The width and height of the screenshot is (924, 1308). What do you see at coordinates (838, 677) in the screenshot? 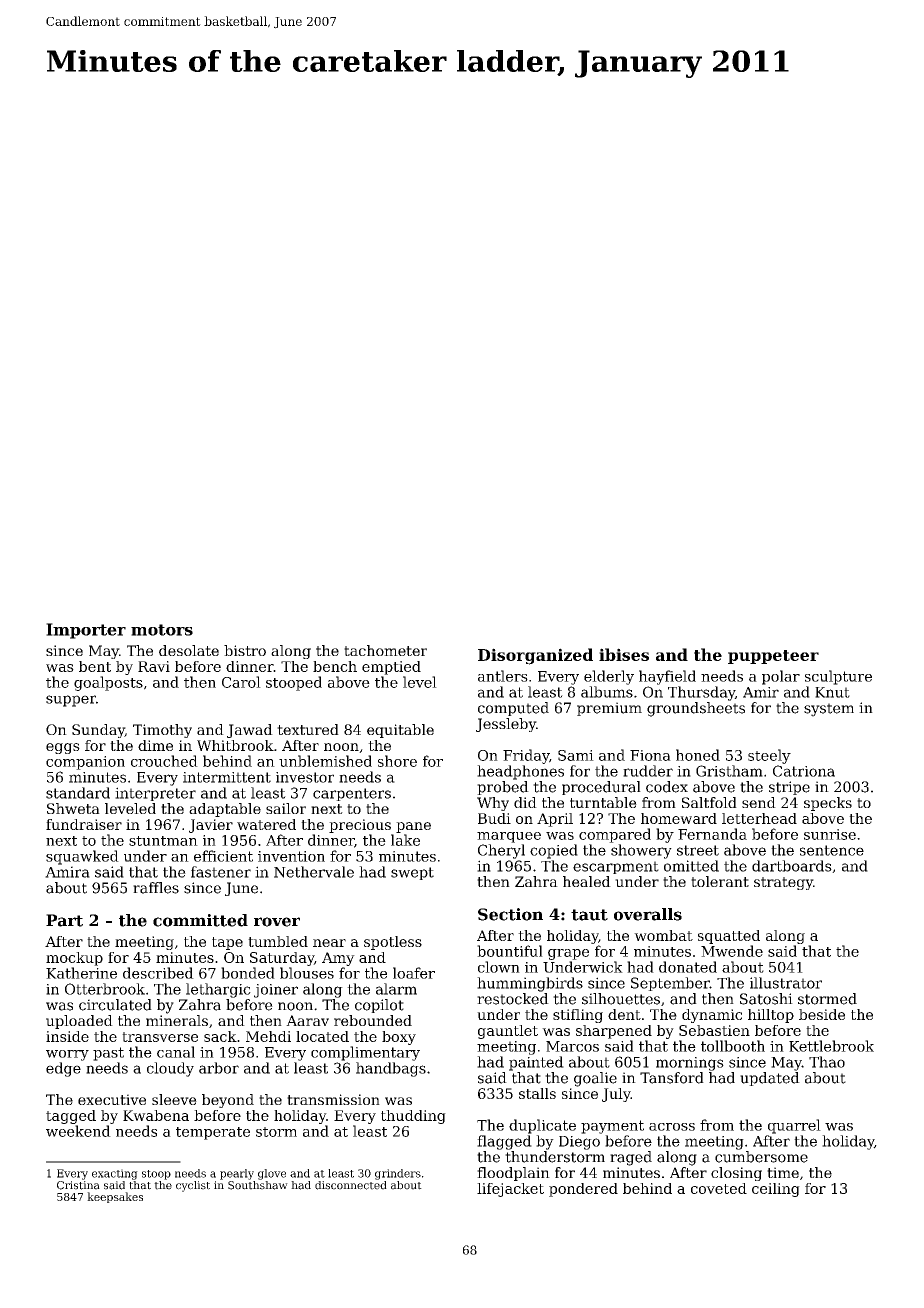
I see `sculpture` at bounding box center [838, 677].
